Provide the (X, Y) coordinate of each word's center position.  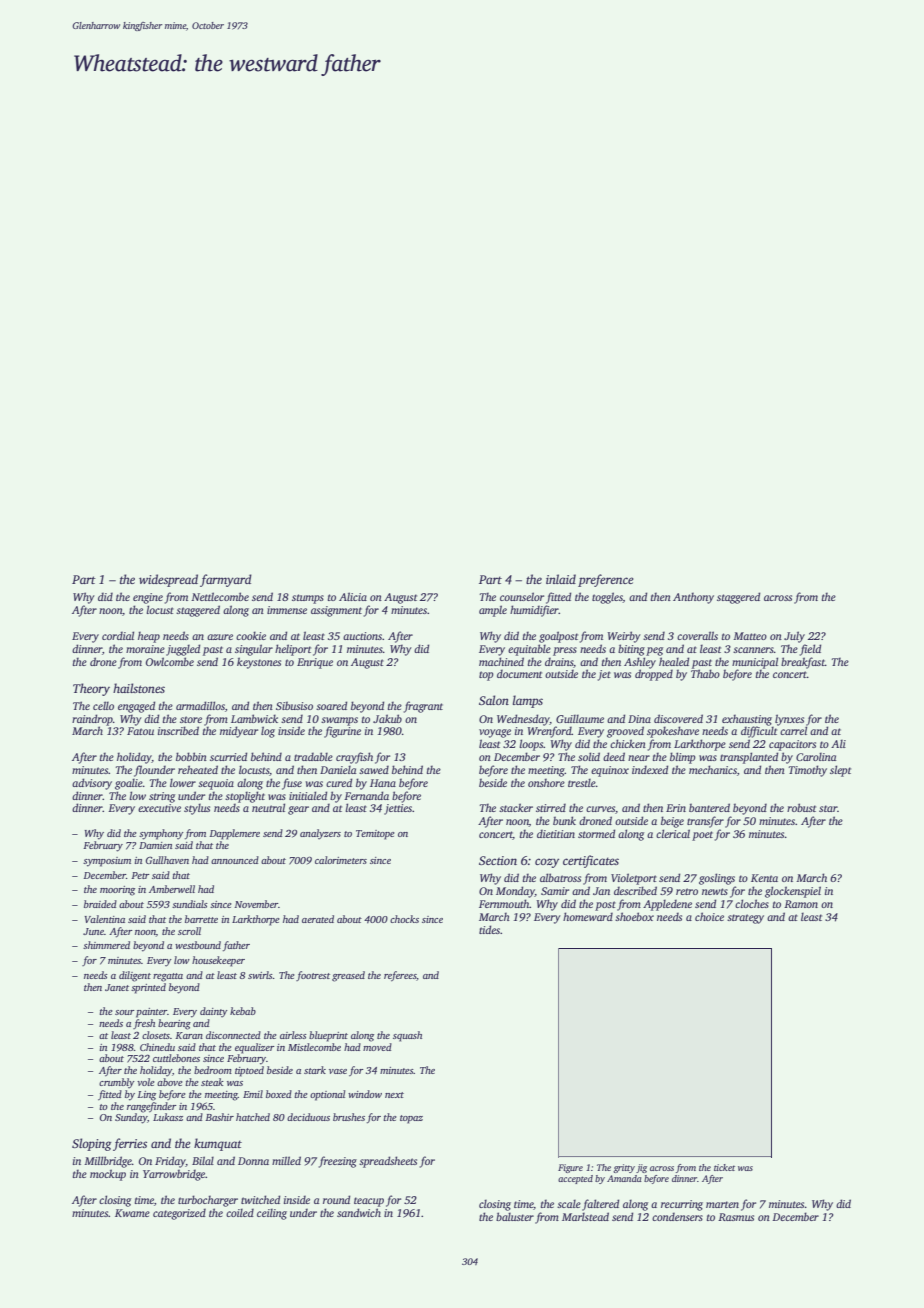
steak (212, 1082)
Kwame (132, 1213)
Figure (570, 1168)
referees (400, 976)
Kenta (764, 878)
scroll (189, 931)
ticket (724, 1167)
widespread (168, 580)
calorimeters (341, 860)
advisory (92, 784)
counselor (522, 596)
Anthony (693, 598)
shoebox (634, 916)
